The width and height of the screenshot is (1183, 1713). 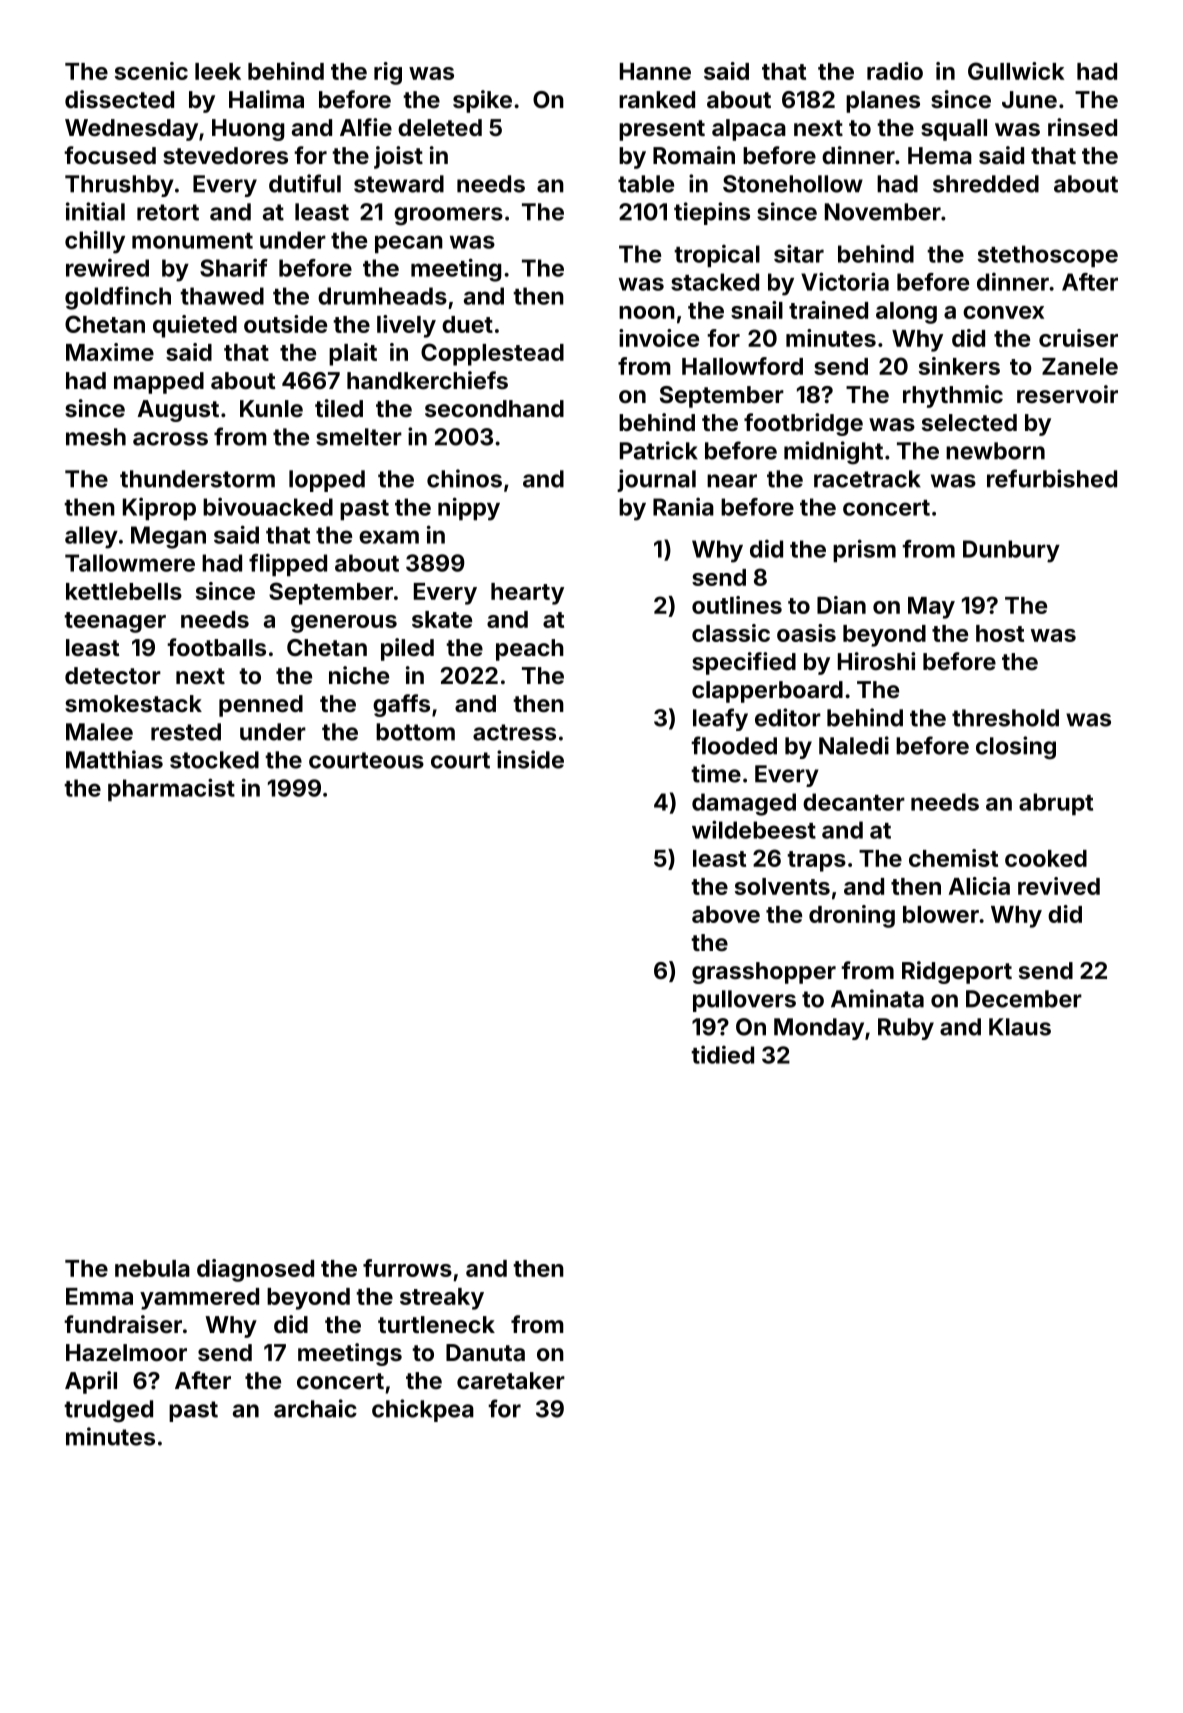 I want to click on pharmacist, so click(x=171, y=789).
